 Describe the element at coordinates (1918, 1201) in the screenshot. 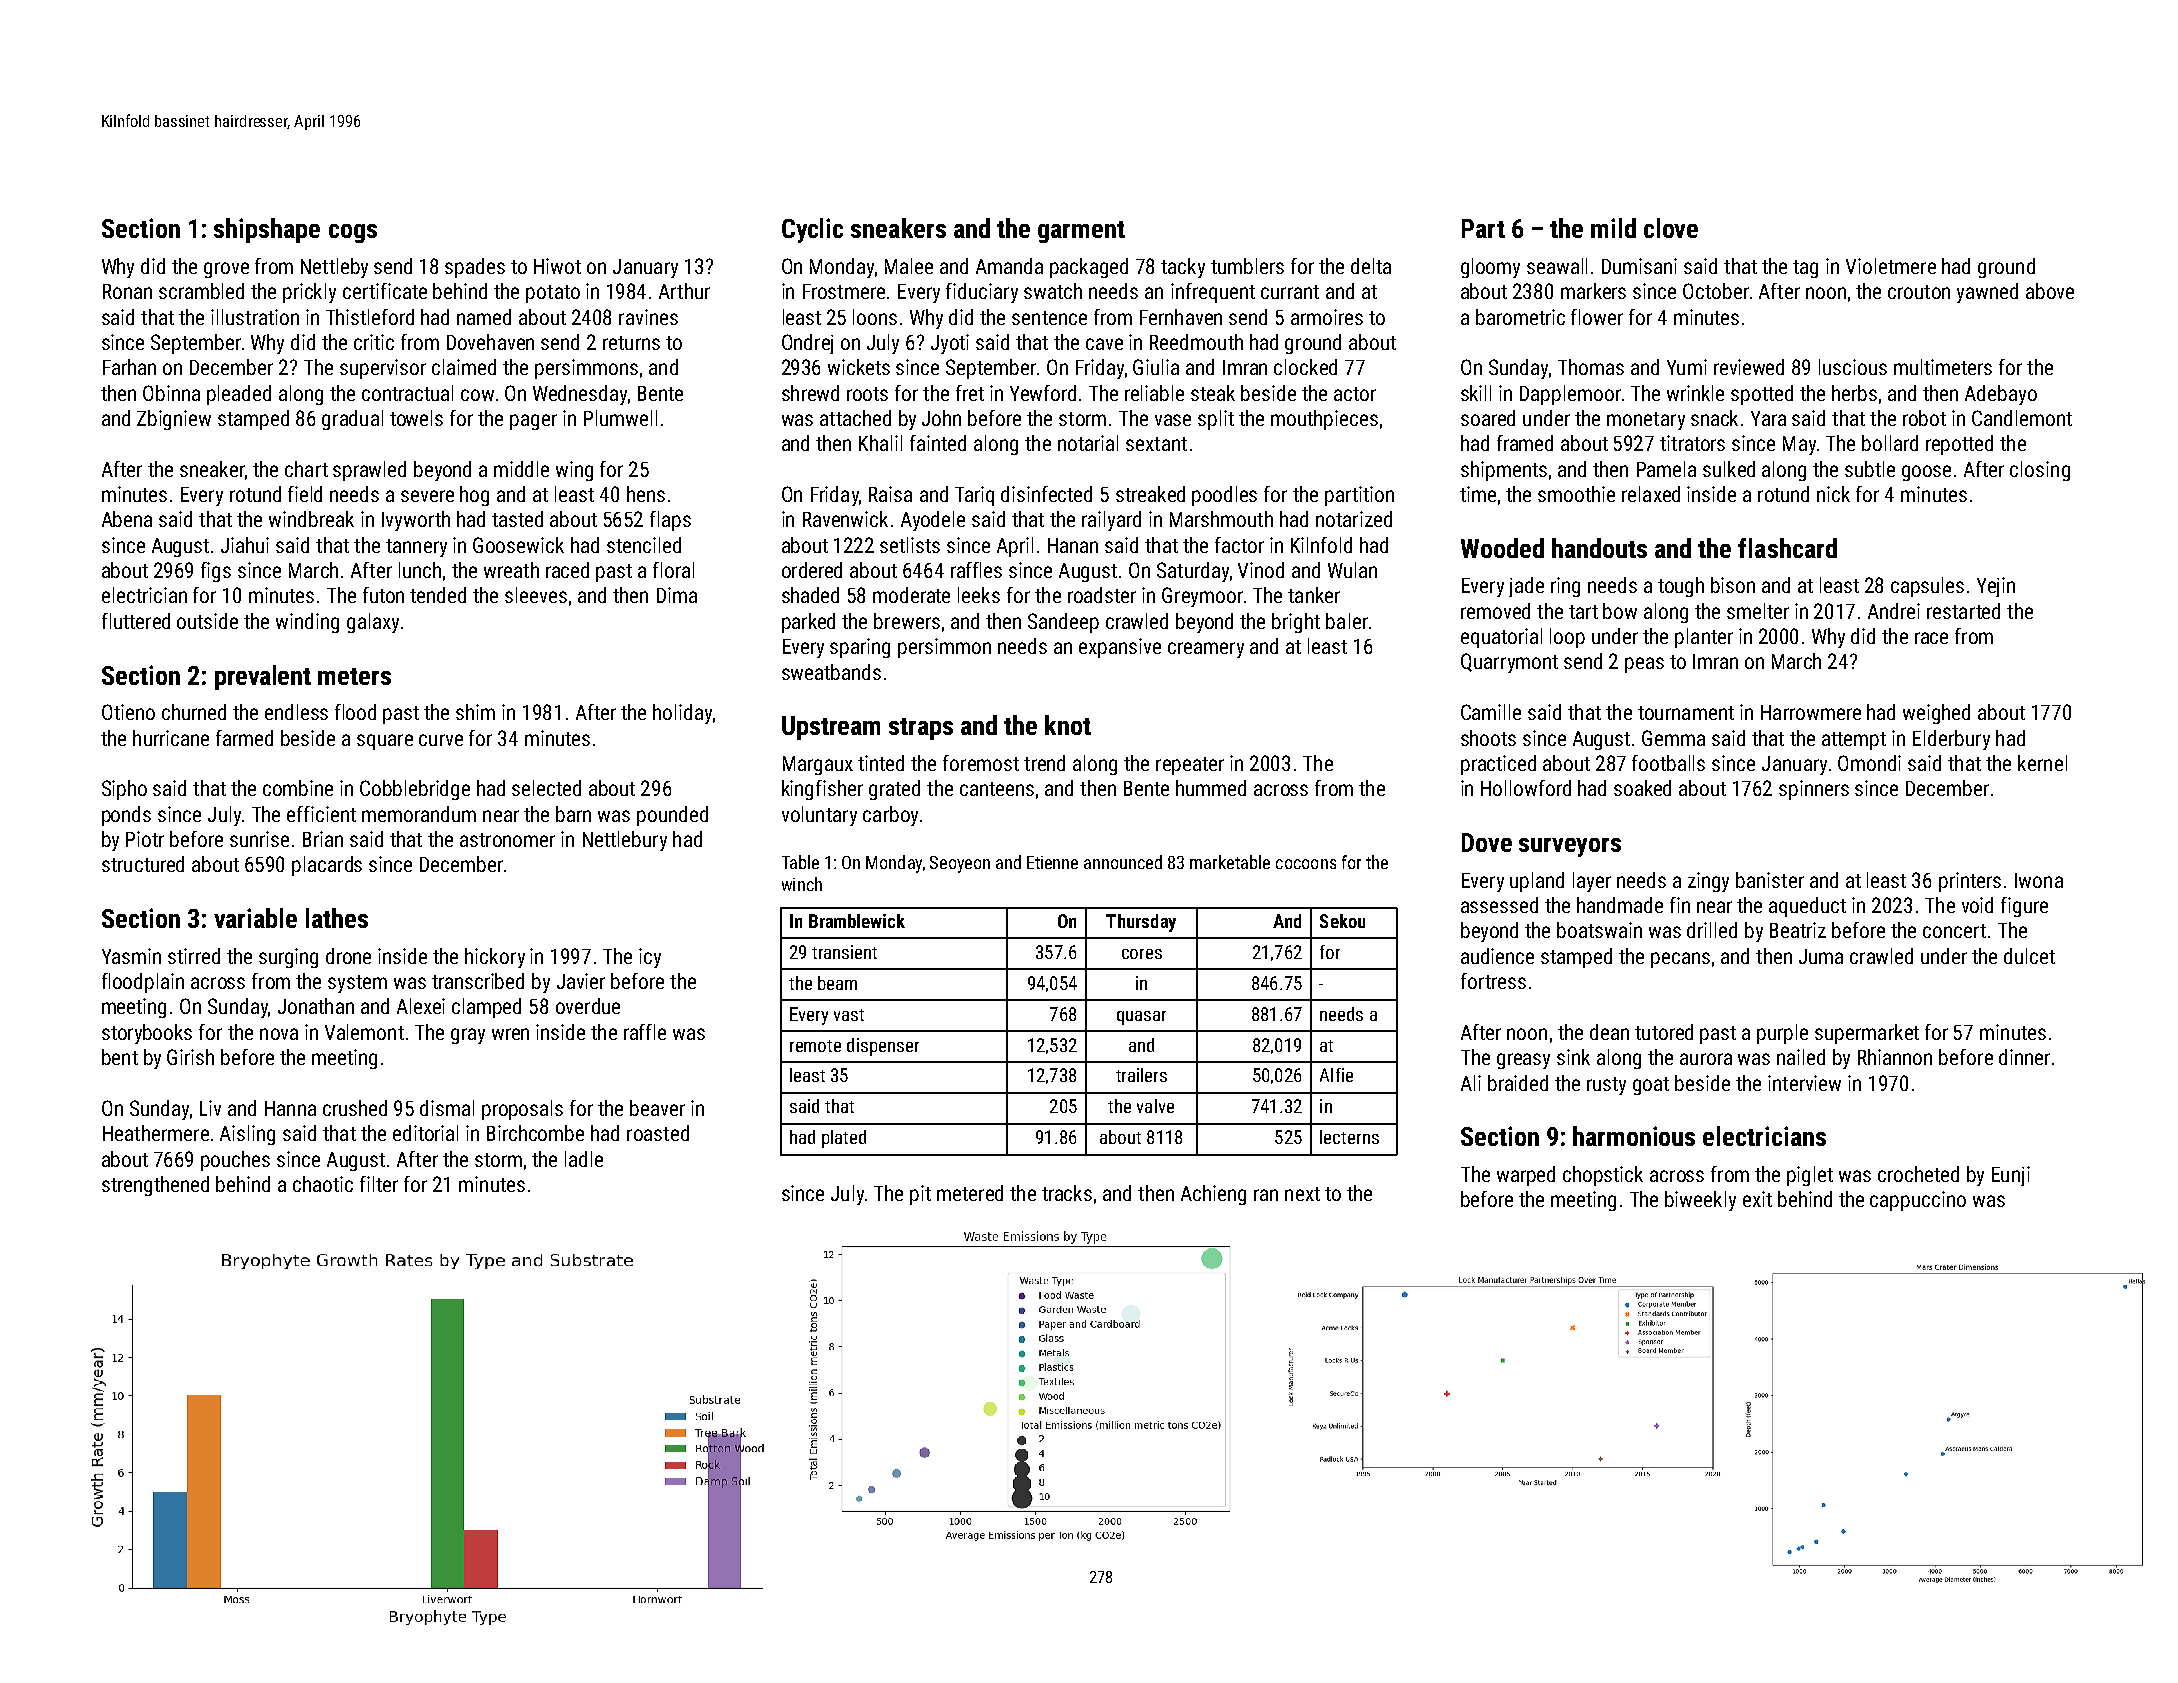

I see `cappuccino` at that location.
